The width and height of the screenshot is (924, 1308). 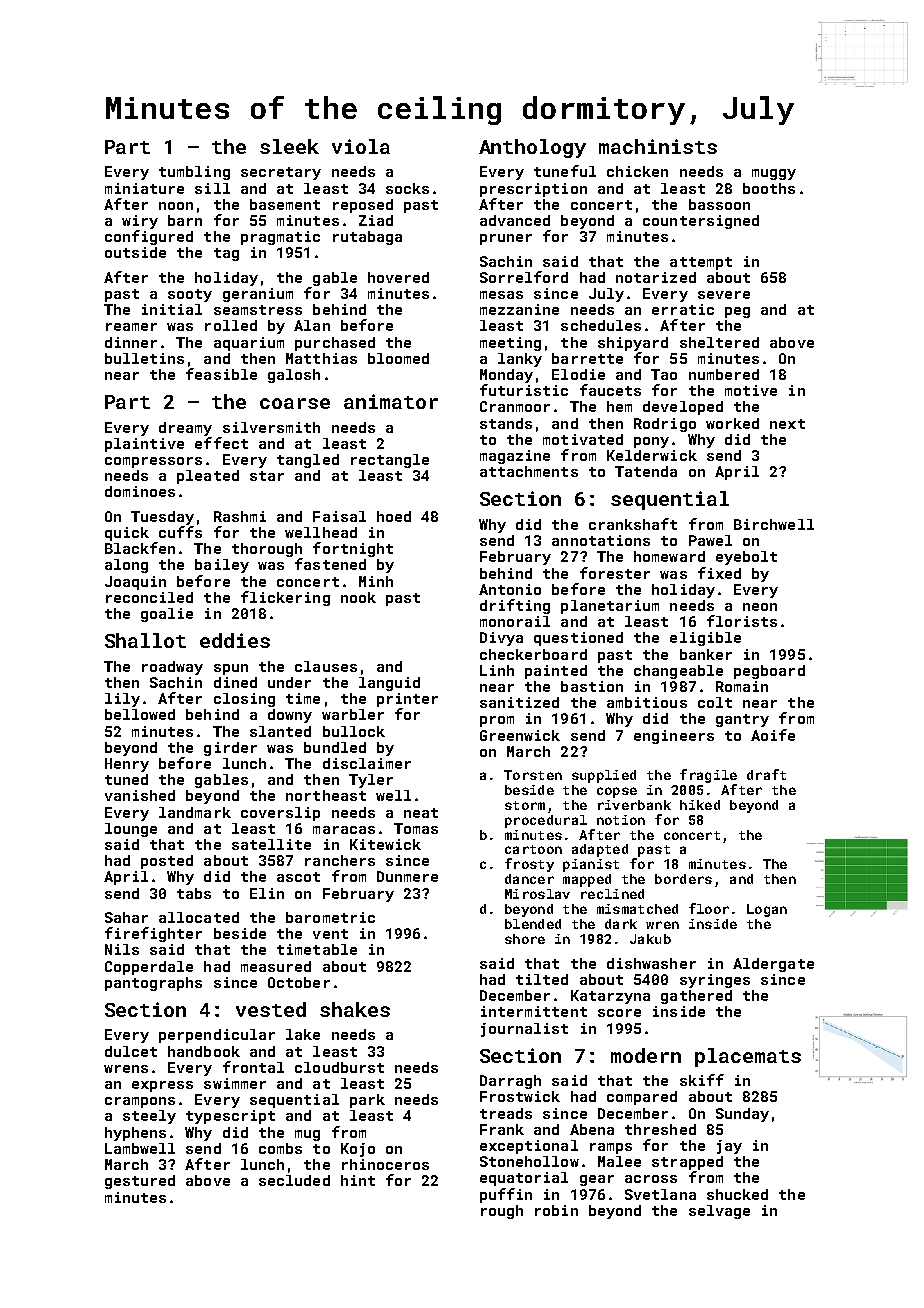 What do you see at coordinates (600, 850) in the screenshot?
I see `adapted` at bounding box center [600, 850].
